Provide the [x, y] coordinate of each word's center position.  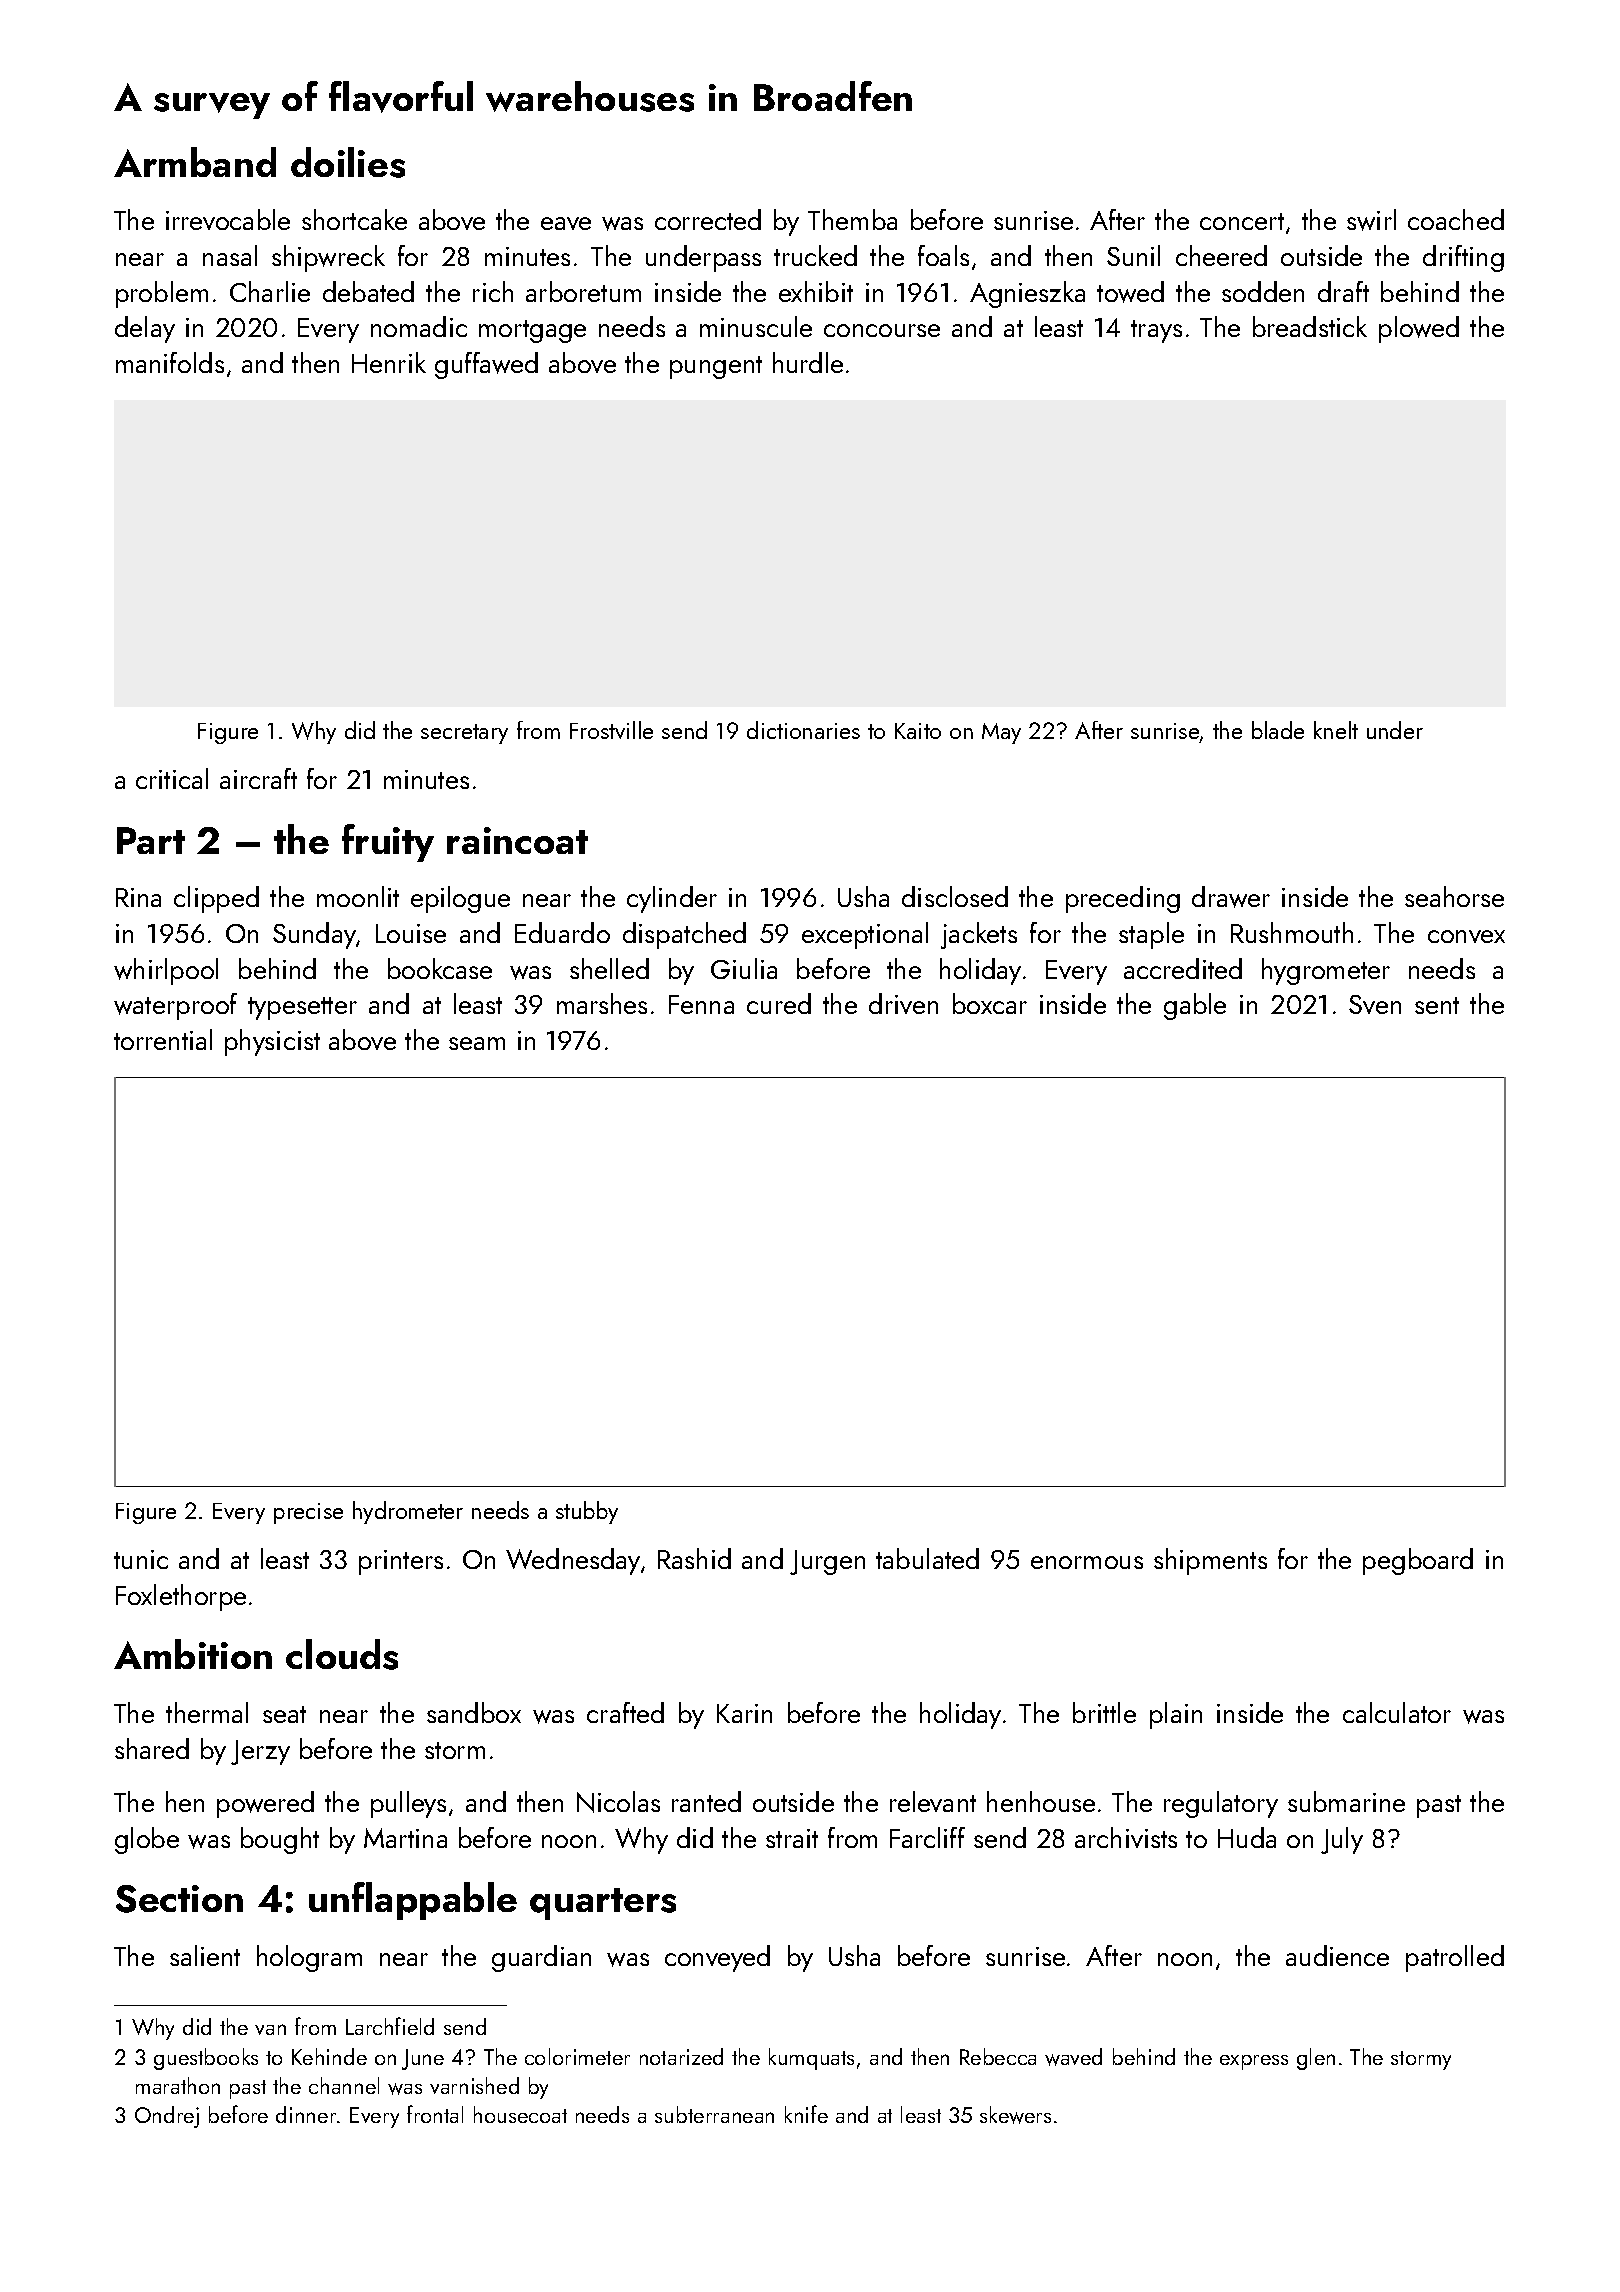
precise [308, 1513]
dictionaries [803, 730]
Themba [852, 219]
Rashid [694, 1558]
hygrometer [1326, 971]
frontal [435, 2114]
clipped [216, 899]
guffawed [486, 365]
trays [1156, 331]
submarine [1346, 1801]
